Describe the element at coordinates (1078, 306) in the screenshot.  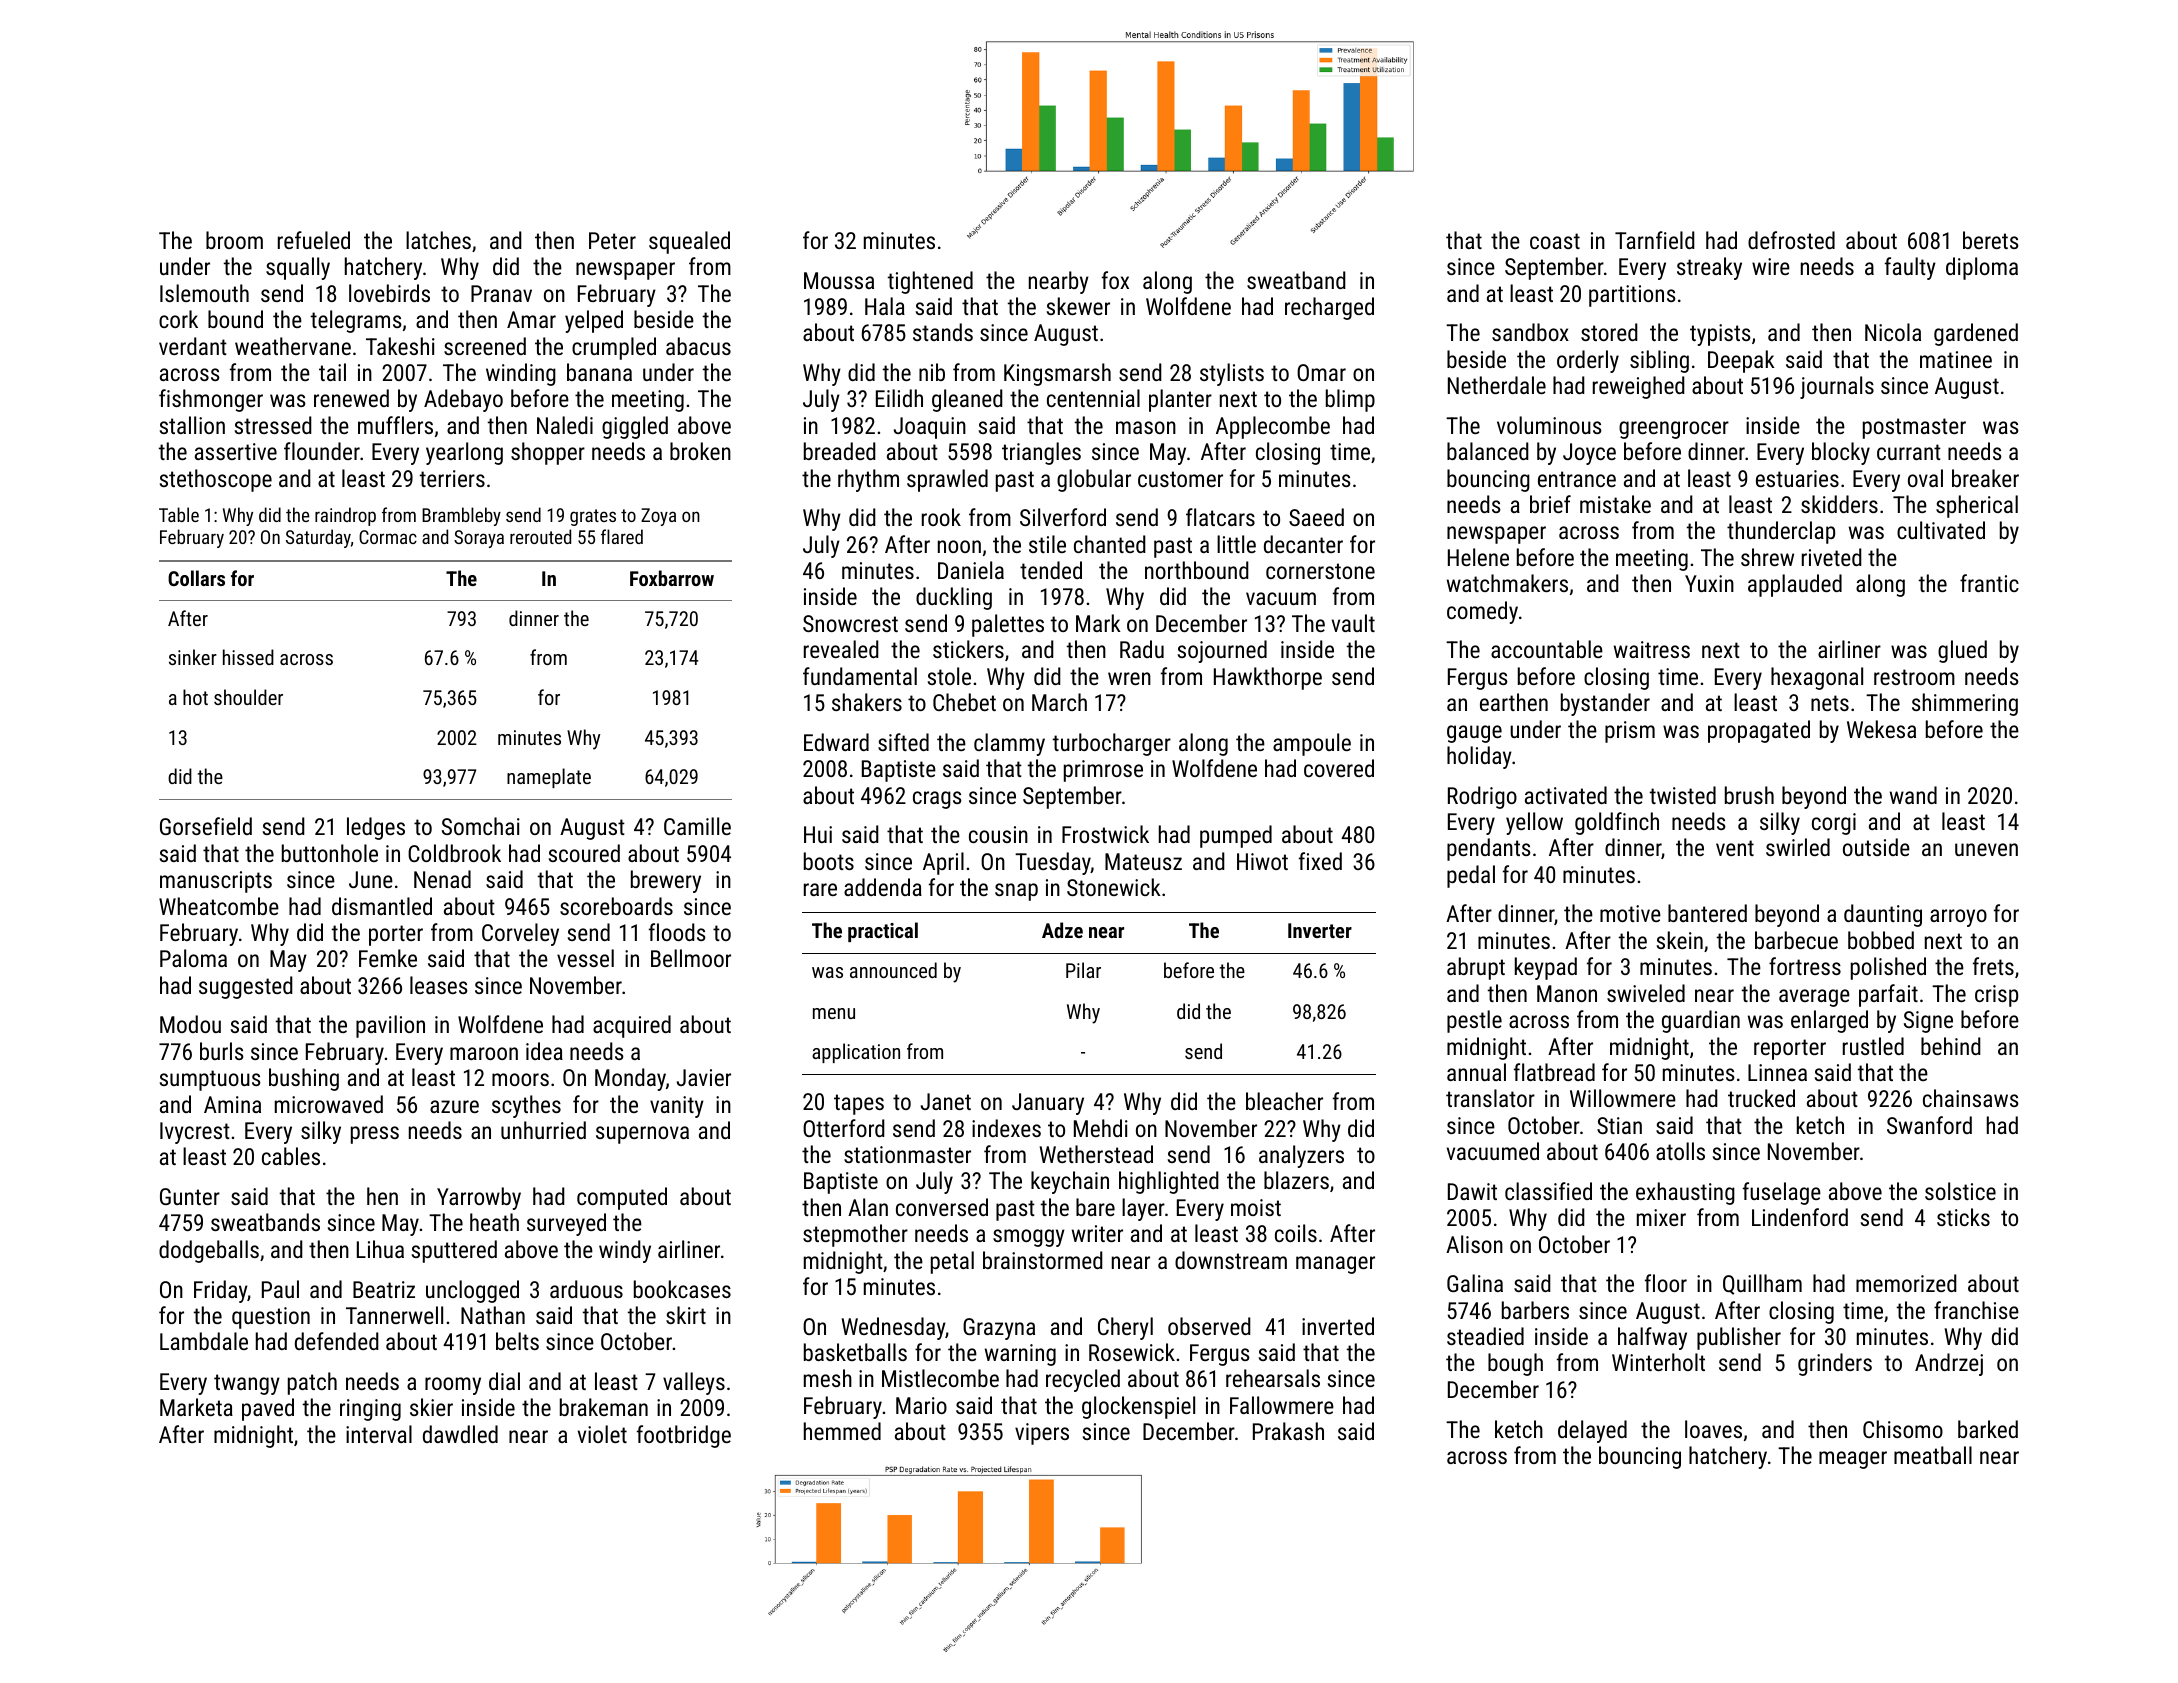
I see `skewer` at that location.
